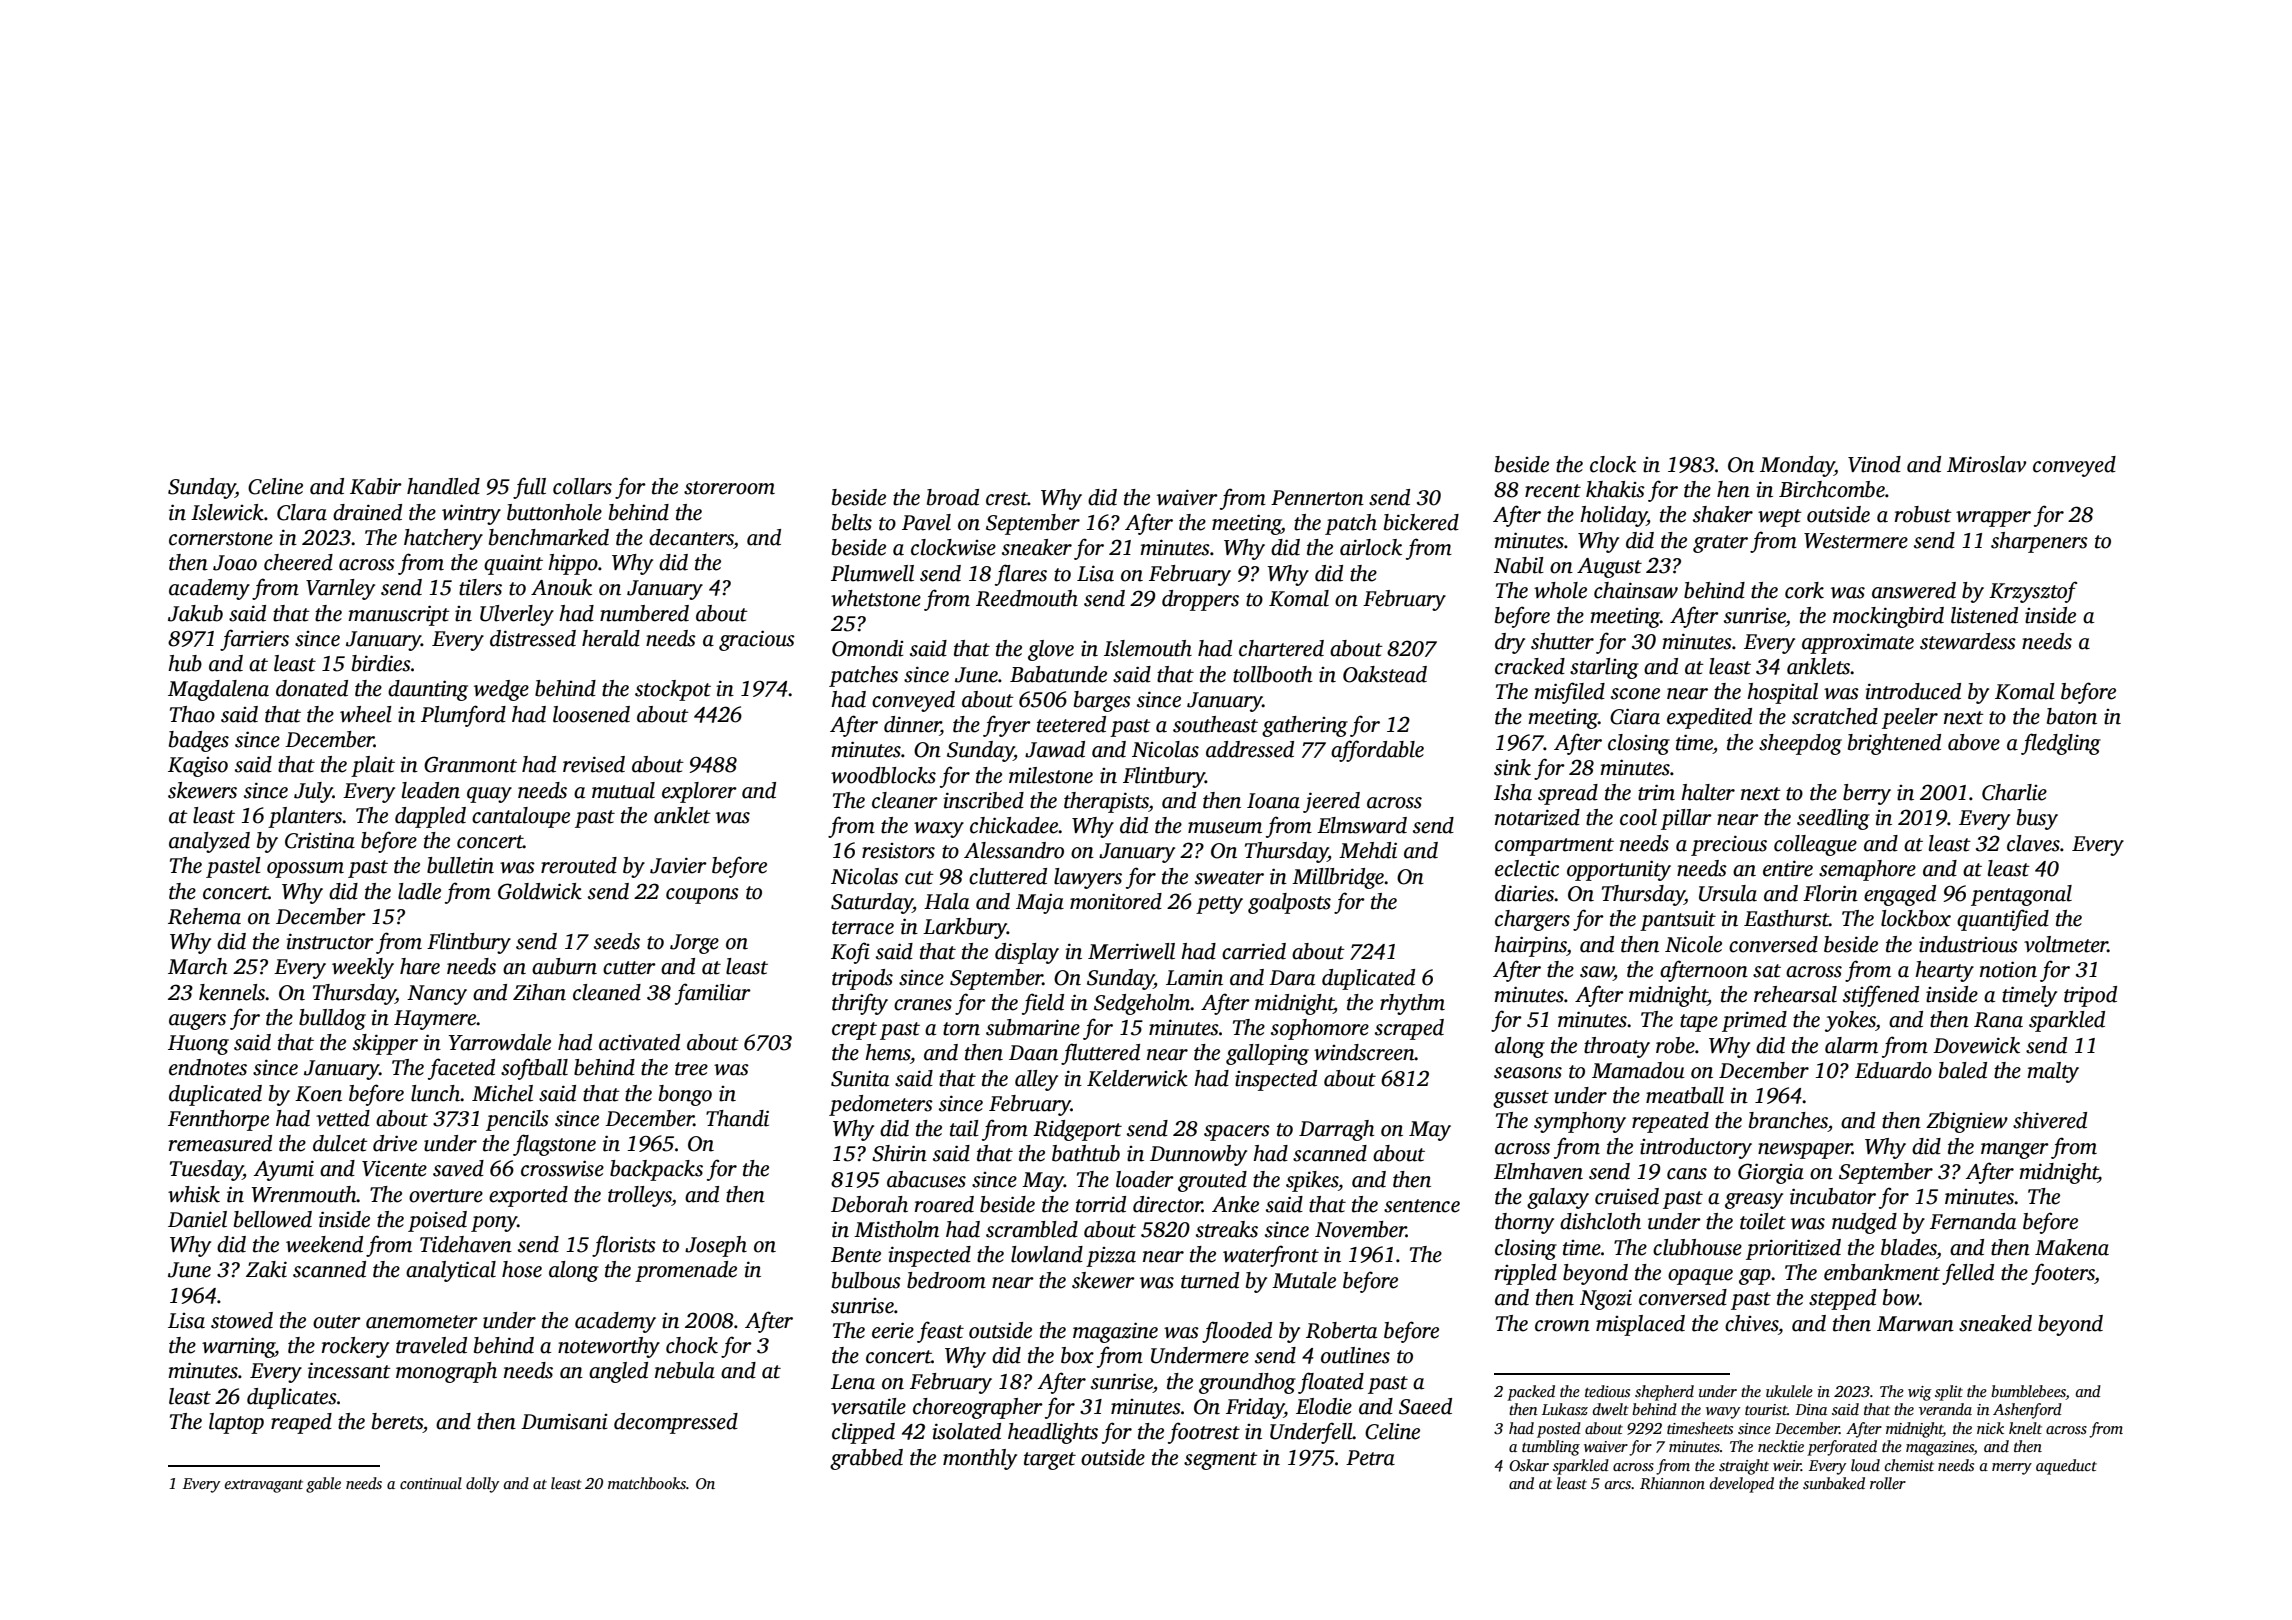 The image size is (2292, 1620). I want to click on Rana, so click(1998, 1020).
